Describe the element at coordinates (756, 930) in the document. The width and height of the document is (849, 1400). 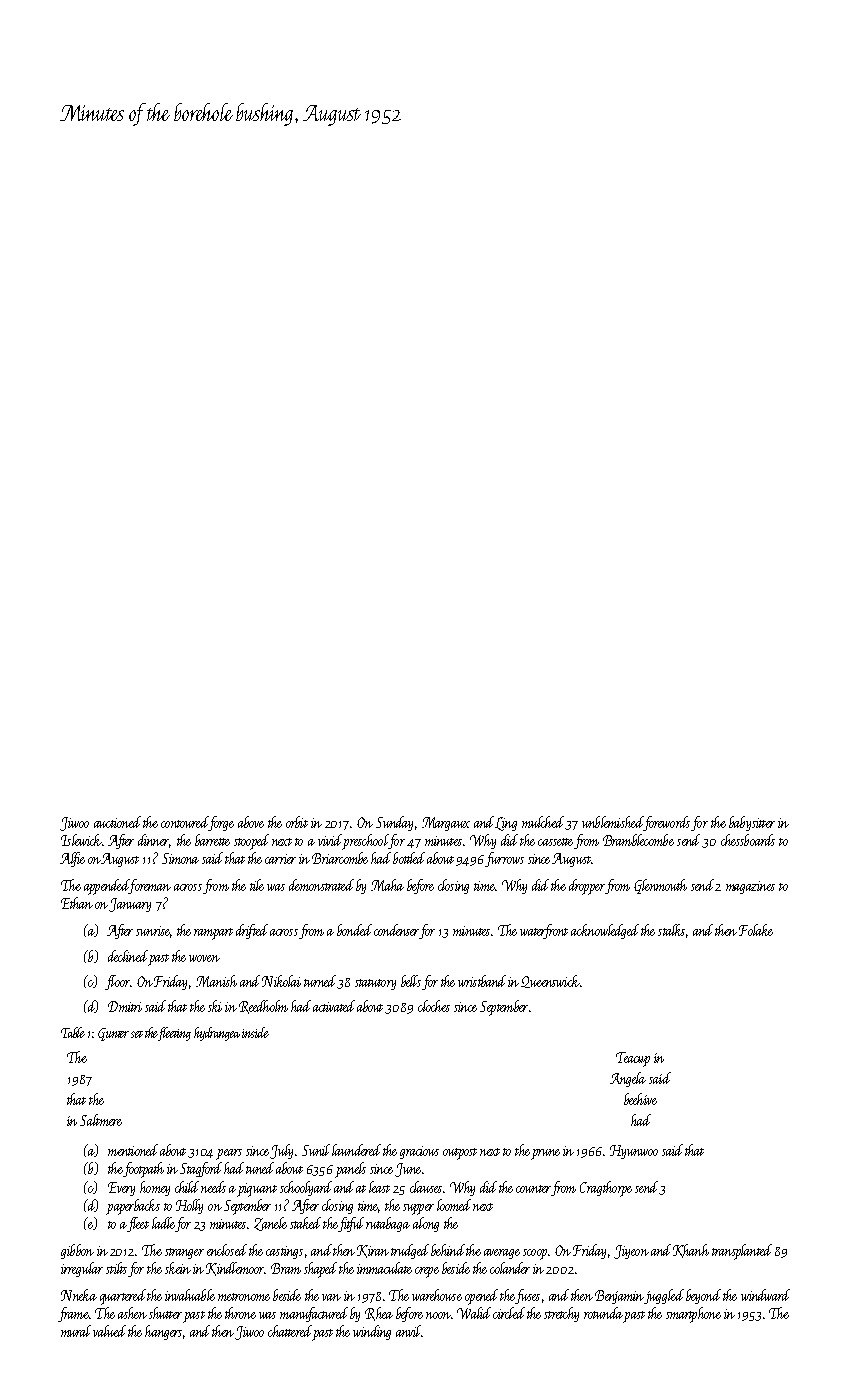
I see `Folake` at that location.
